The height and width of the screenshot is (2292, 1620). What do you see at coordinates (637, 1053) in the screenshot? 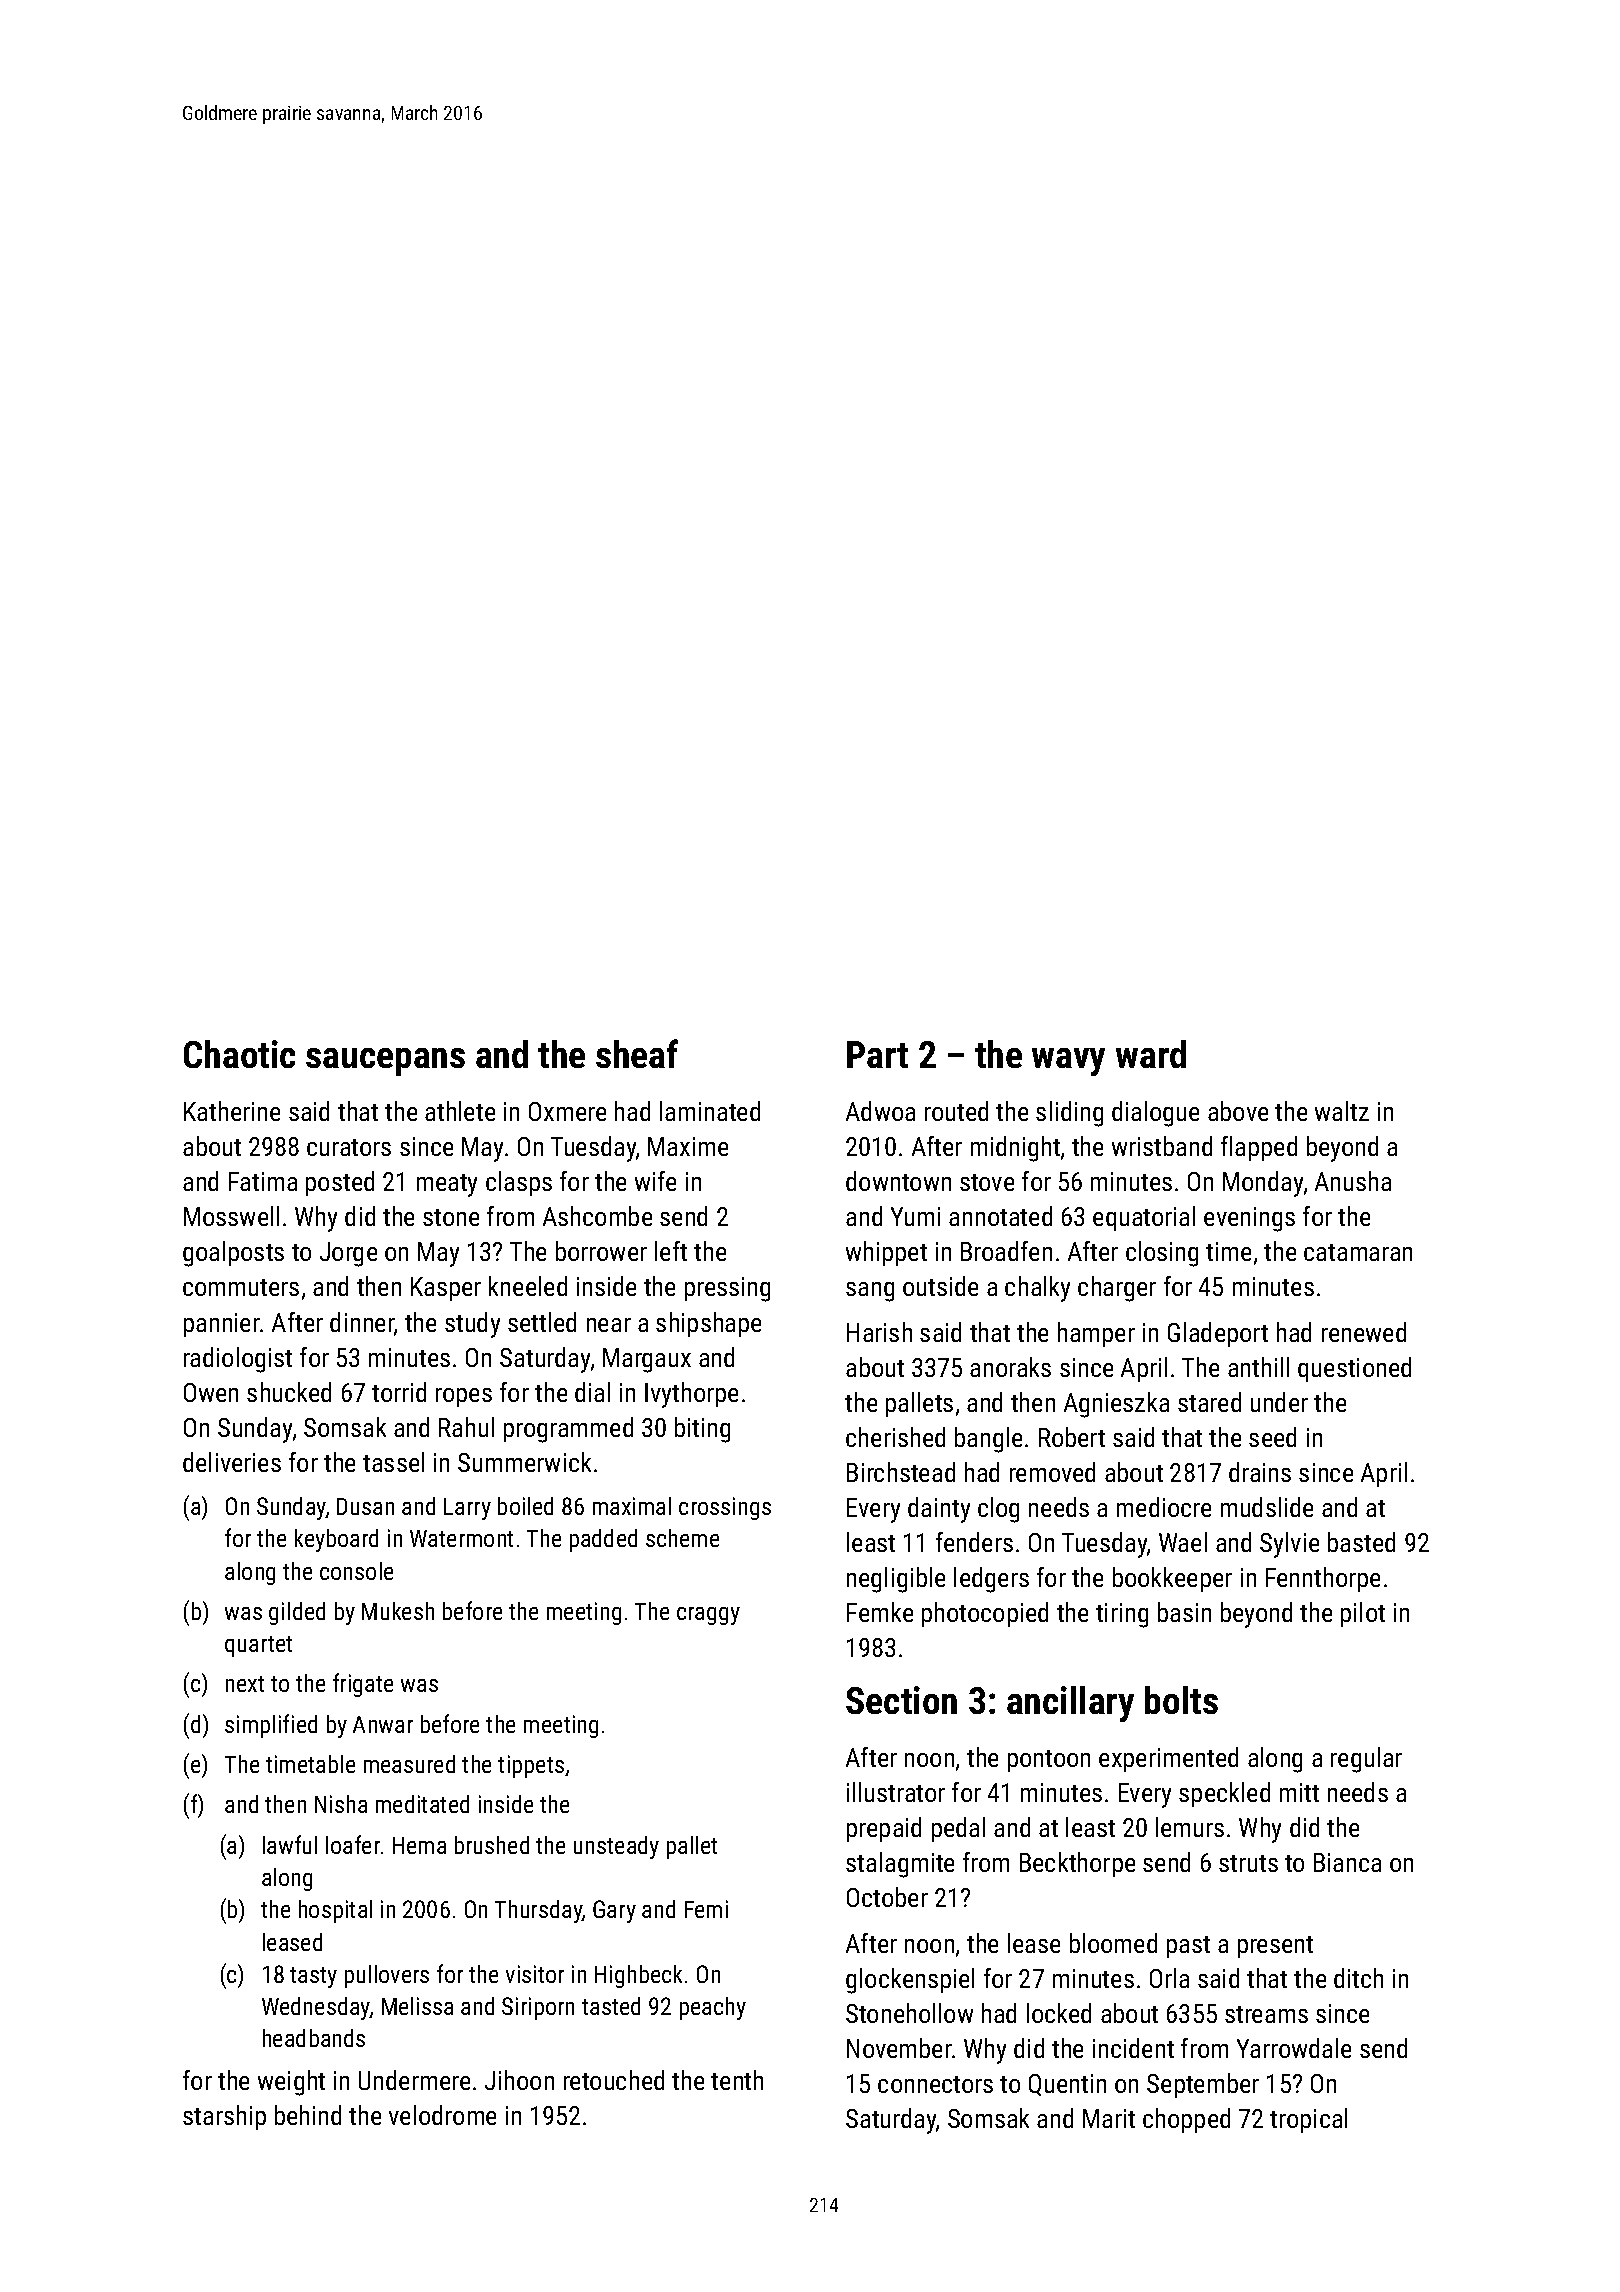
I see `sheaf` at bounding box center [637, 1053].
